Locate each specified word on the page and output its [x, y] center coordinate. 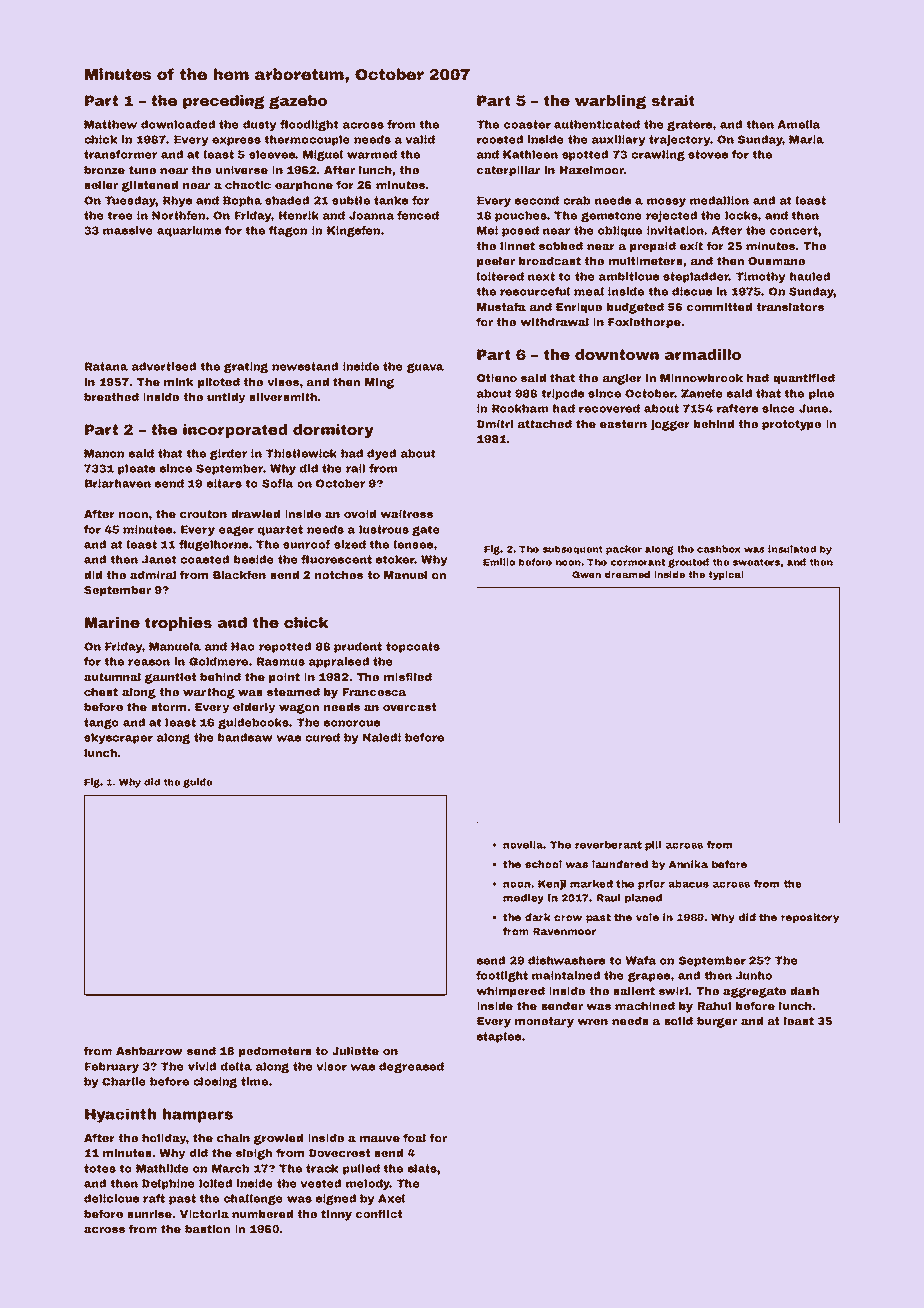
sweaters [756, 562]
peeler [496, 262]
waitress [407, 514]
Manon [104, 453]
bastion [207, 1229]
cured [322, 737]
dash [804, 991]
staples [499, 1037]
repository [810, 918]
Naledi [382, 737]
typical [726, 575]
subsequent [573, 550]
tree [120, 215]
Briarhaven [118, 483]
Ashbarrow [149, 1051]
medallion [719, 200]
